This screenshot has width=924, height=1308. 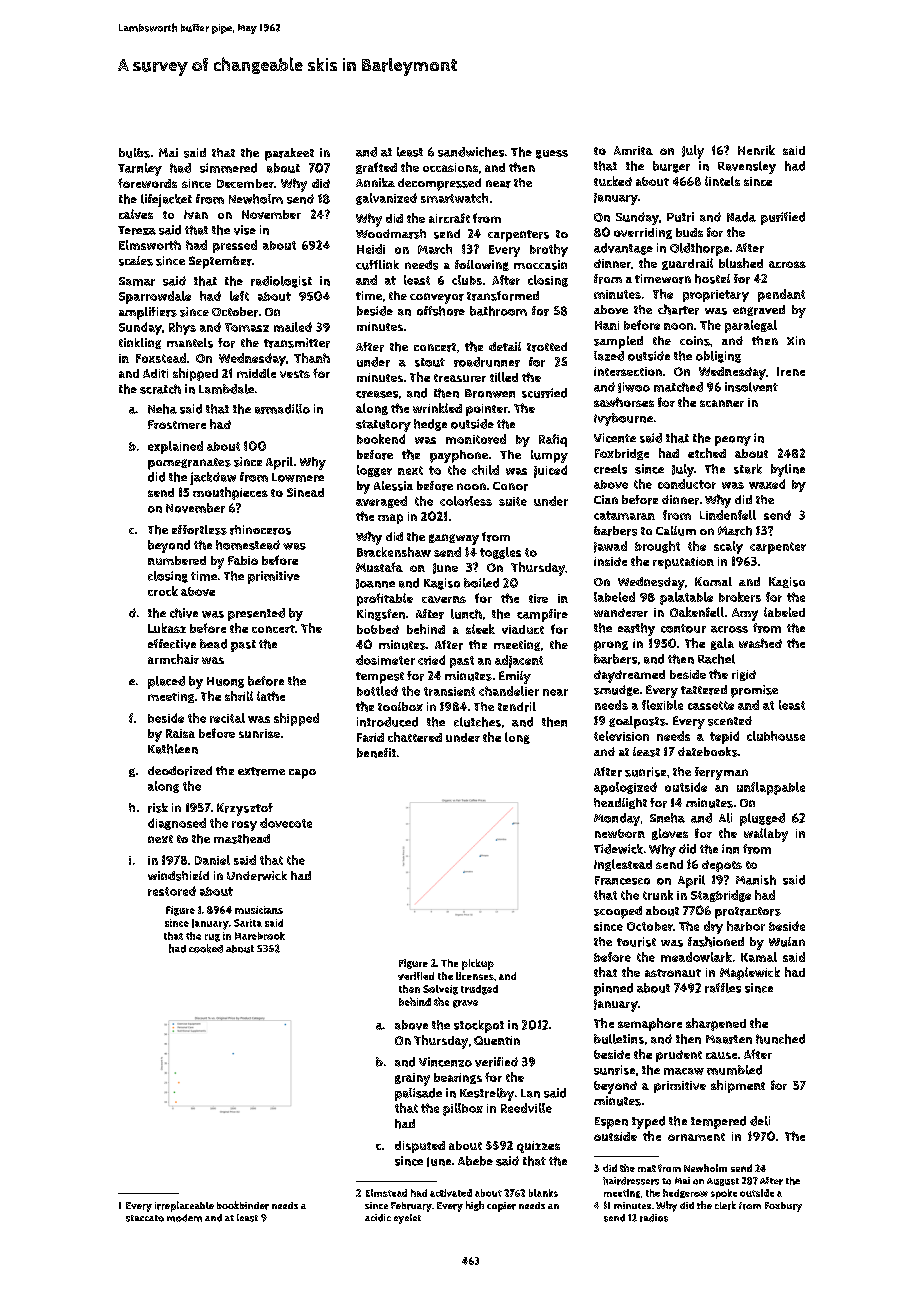 I want to click on Daniel, so click(x=212, y=860).
